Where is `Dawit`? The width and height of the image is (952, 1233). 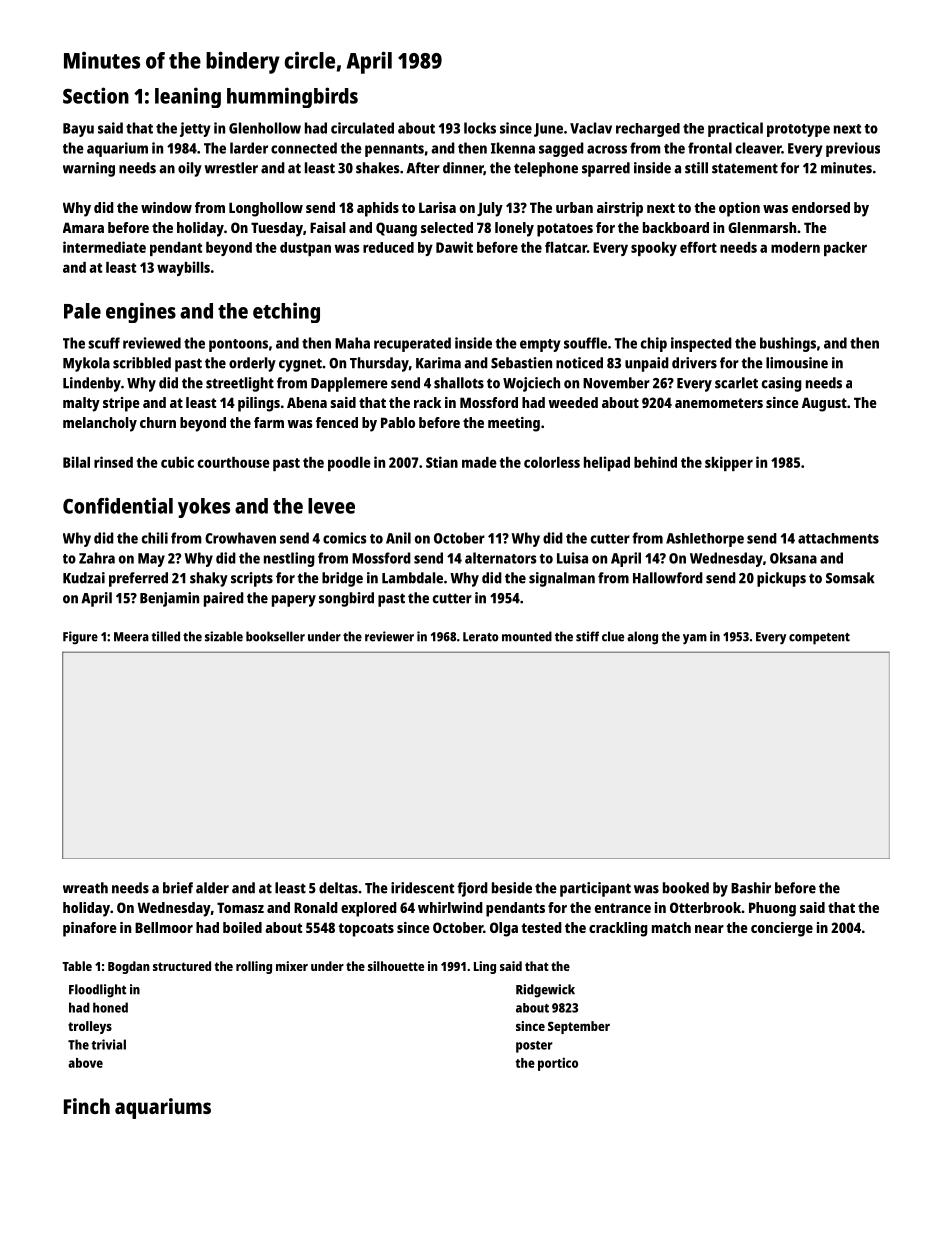
Dawit is located at coordinates (454, 247).
